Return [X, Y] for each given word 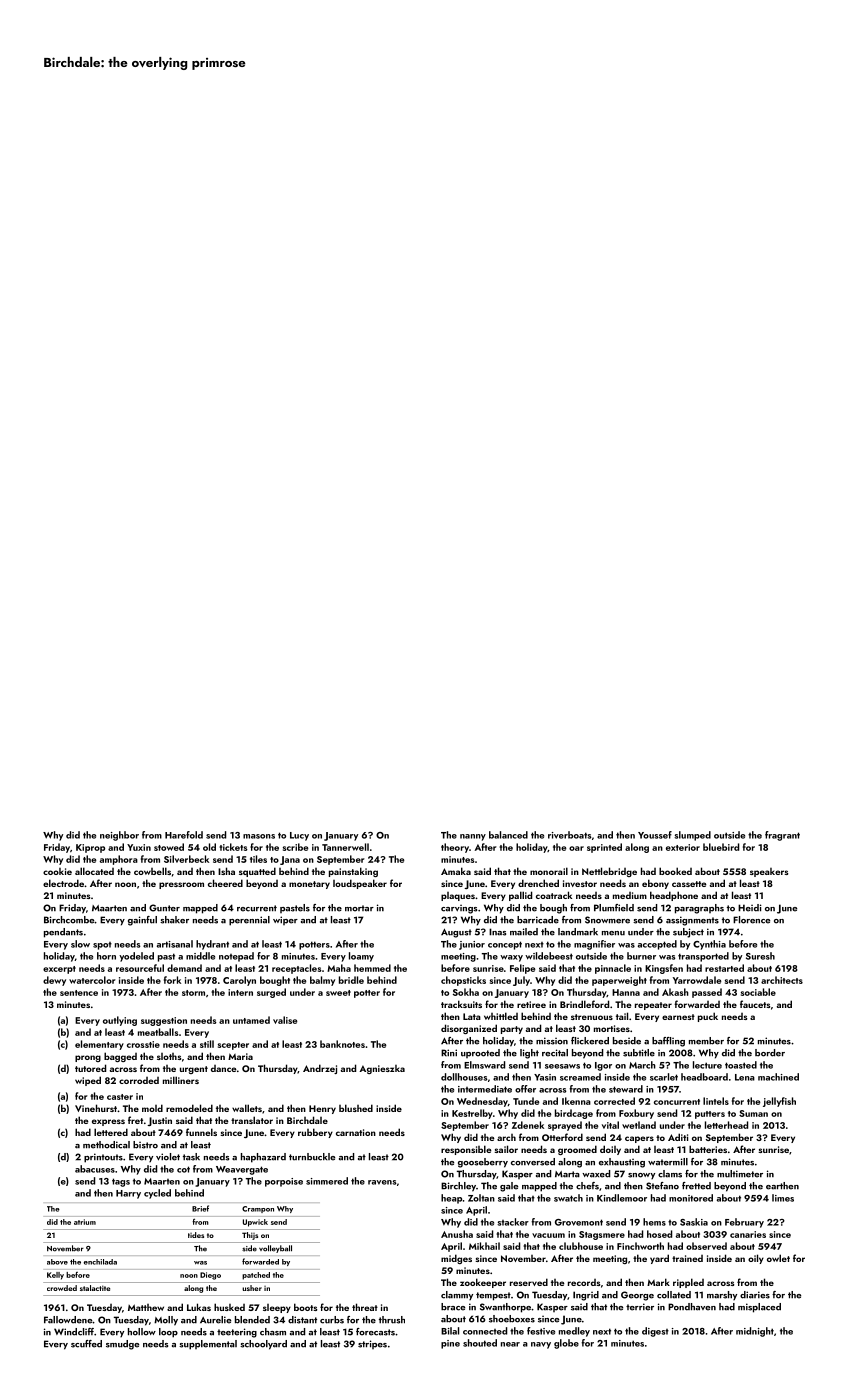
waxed [596, 1174]
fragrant [782, 836]
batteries [708, 1149]
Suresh [760, 956]
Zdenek [528, 1125]
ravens [382, 1182]
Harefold [184, 835]
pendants [63, 933]
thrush [392, 1320]
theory [455, 848]
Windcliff [74, 1332]
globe [566, 1344]
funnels [201, 1132]
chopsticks [463, 981]
